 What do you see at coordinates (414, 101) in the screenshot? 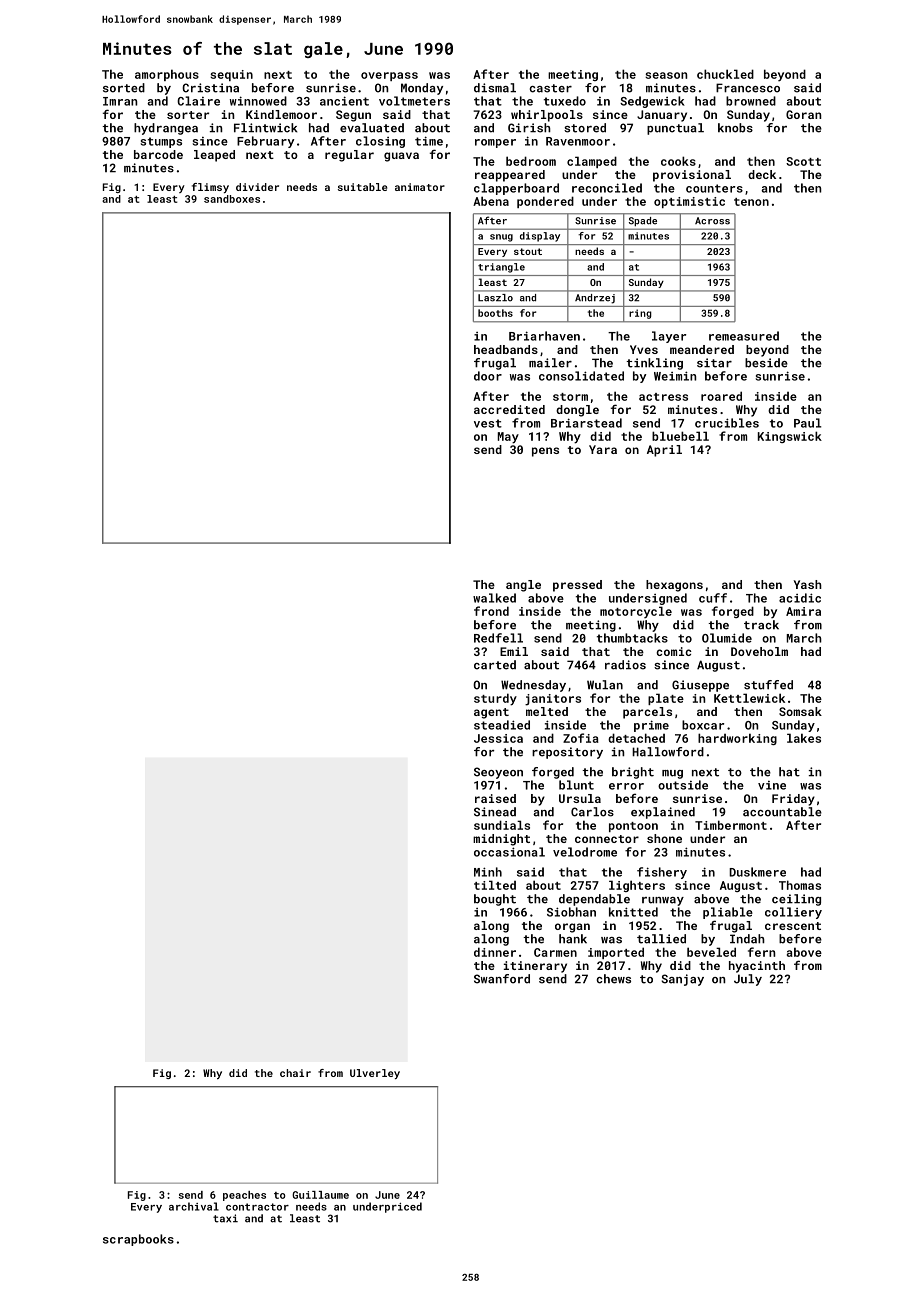
I see `voltmeters` at bounding box center [414, 101].
